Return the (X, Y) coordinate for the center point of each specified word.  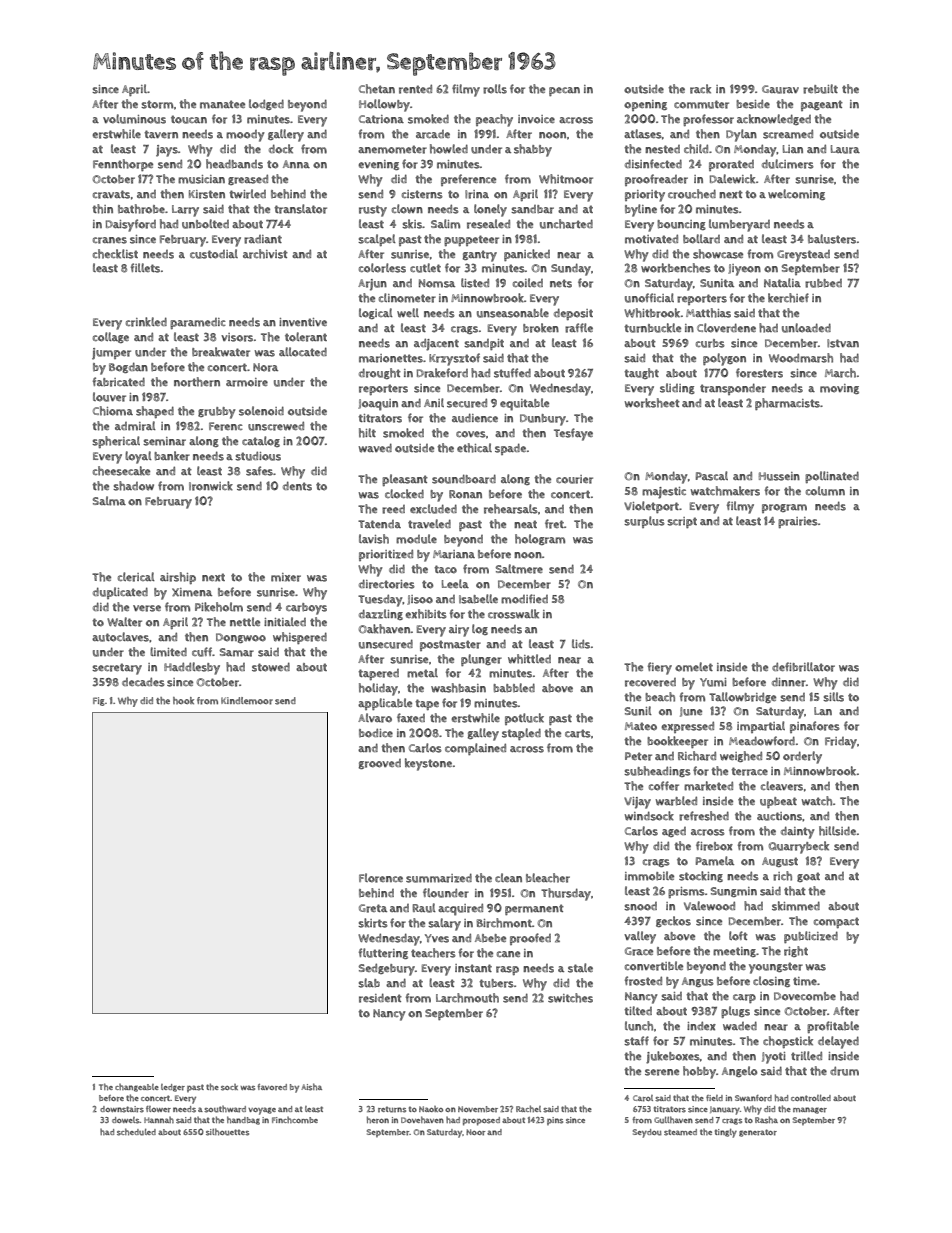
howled (449, 149)
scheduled (136, 1132)
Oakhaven (385, 629)
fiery (660, 668)
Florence (381, 878)
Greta (373, 908)
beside (753, 104)
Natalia (782, 282)
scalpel (377, 240)
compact (836, 922)
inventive (303, 322)
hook (183, 700)
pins (555, 1121)
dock (281, 149)
